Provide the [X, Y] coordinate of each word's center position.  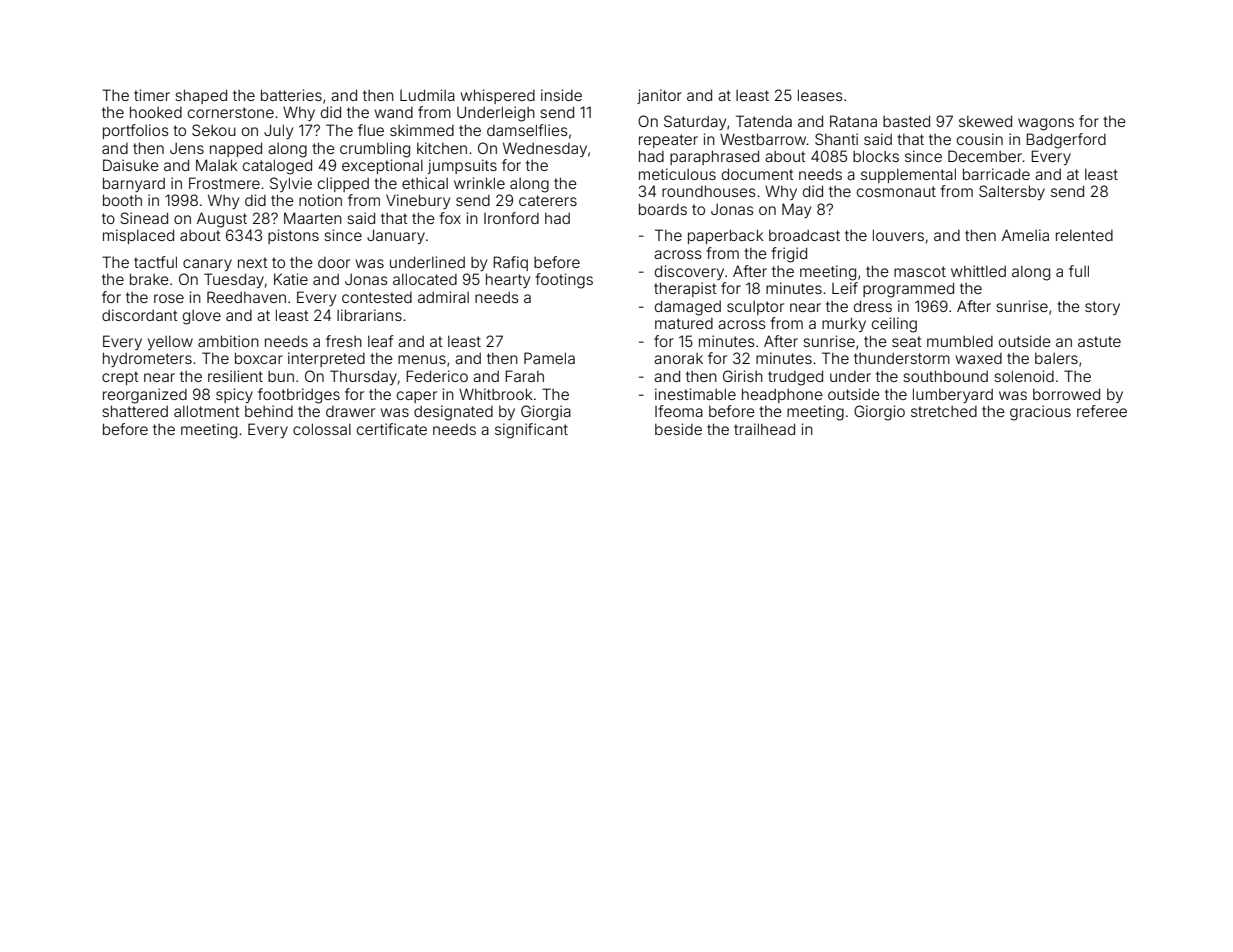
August [222, 220]
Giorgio [879, 413]
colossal [322, 429]
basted [906, 121]
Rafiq [510, 263]
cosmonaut [896, 191]
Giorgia [546, 413]
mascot [920, 271]
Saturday [695, 122]
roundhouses [709, 191]
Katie [291, 279]
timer [152, 95]
